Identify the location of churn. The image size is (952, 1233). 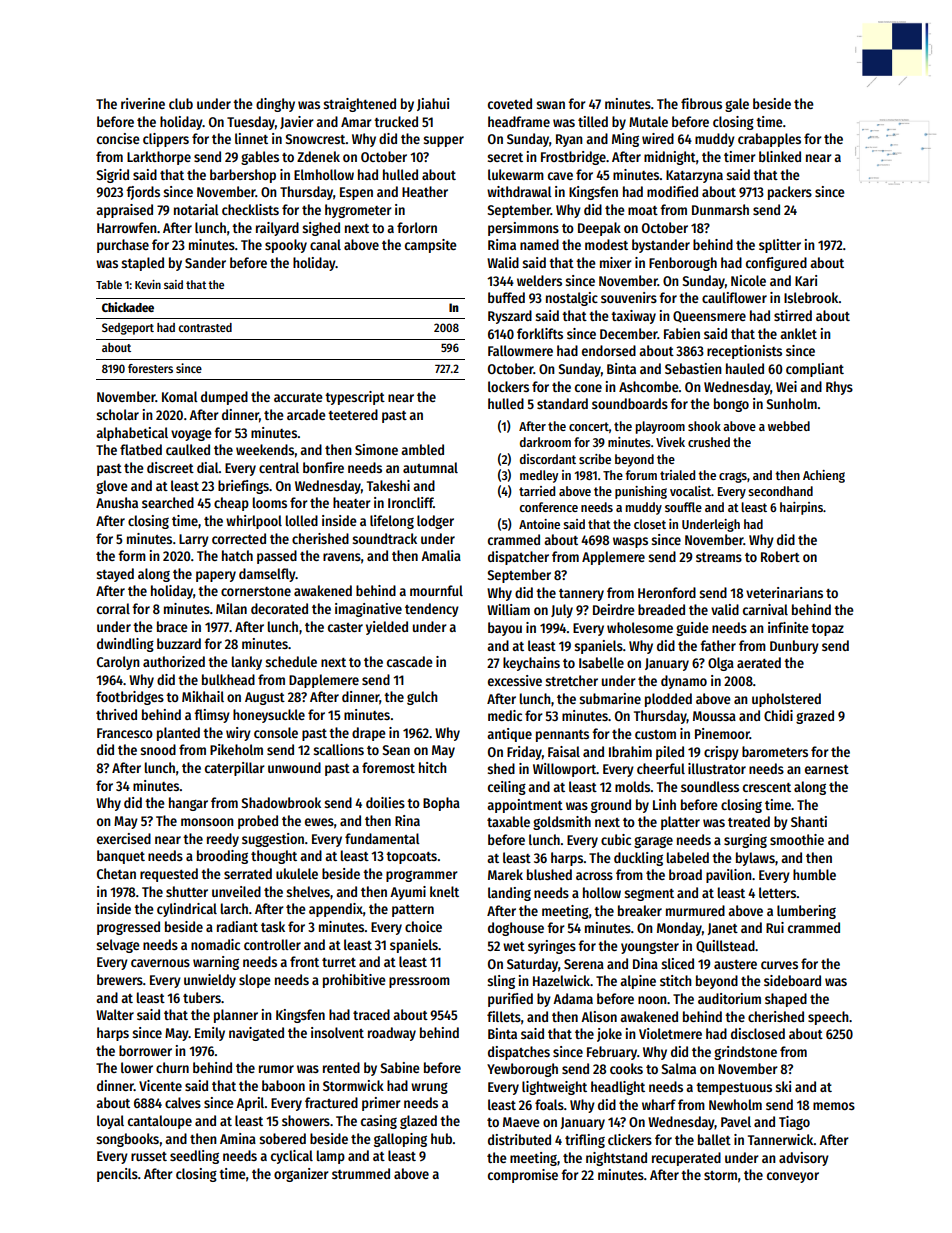
(172, 1067).
